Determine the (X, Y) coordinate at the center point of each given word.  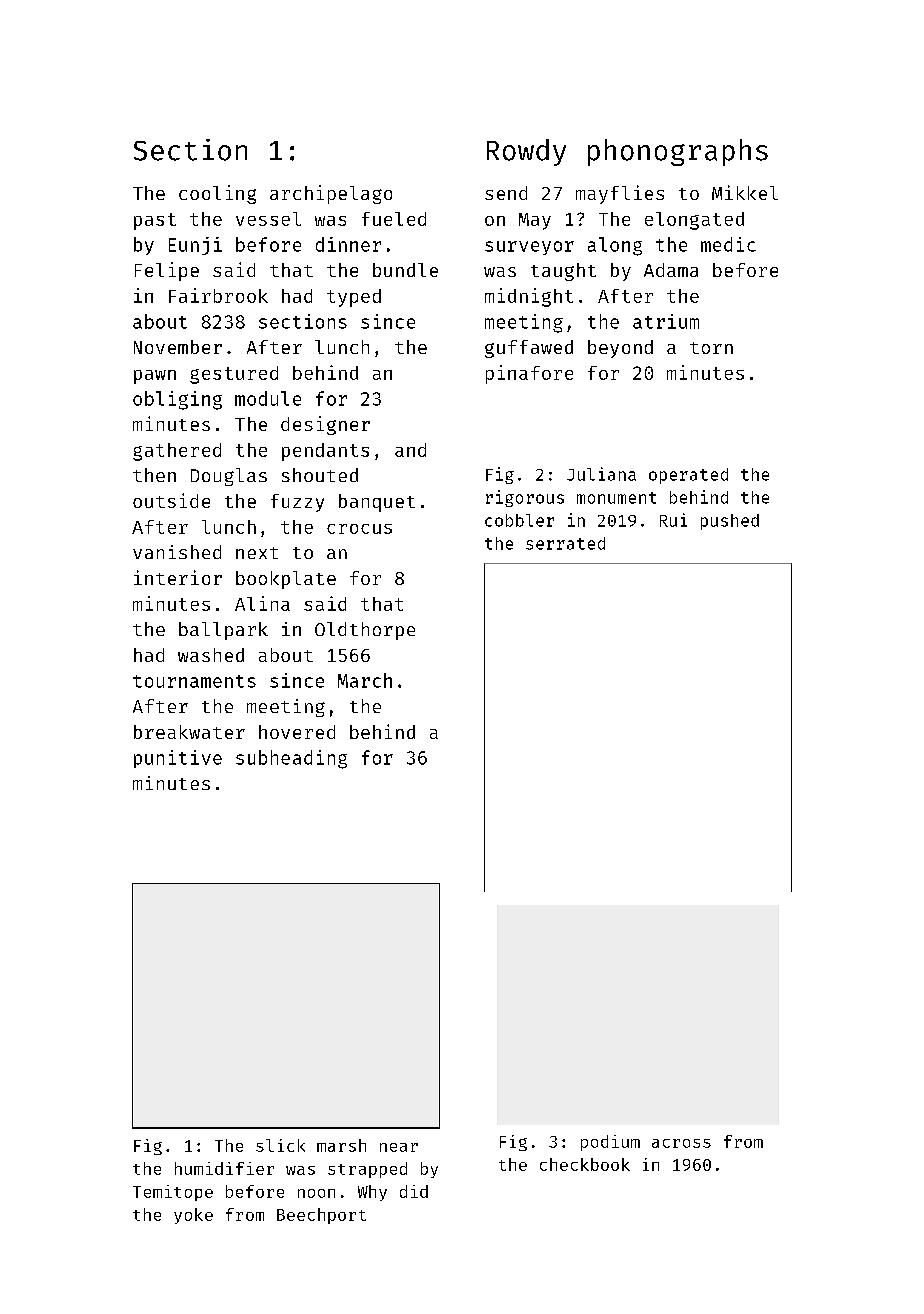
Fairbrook (218, 295)
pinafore (529, 374)
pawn (155, 377)
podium (610, 1143)
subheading (291, 759)
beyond (620, 349)
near (399, 1147)
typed (354, 298)
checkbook (585, 1164)
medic (728, 244)
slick (280, 1145)
